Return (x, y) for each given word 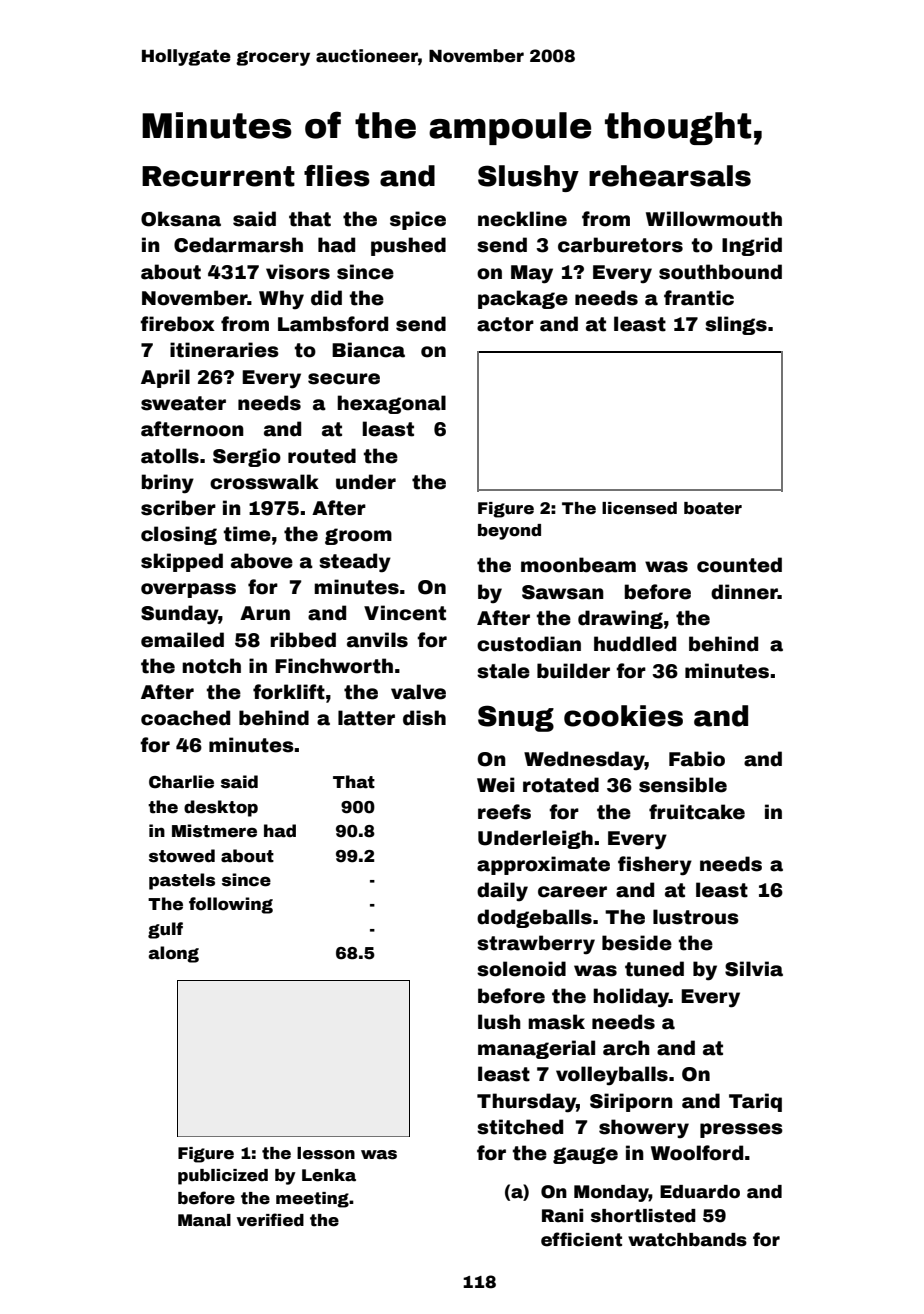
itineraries (224, 350)
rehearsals (670, 176)
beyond (509, 532)
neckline (522, 219)
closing (179, 535)
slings (736, 325)
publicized (223, 1177)
